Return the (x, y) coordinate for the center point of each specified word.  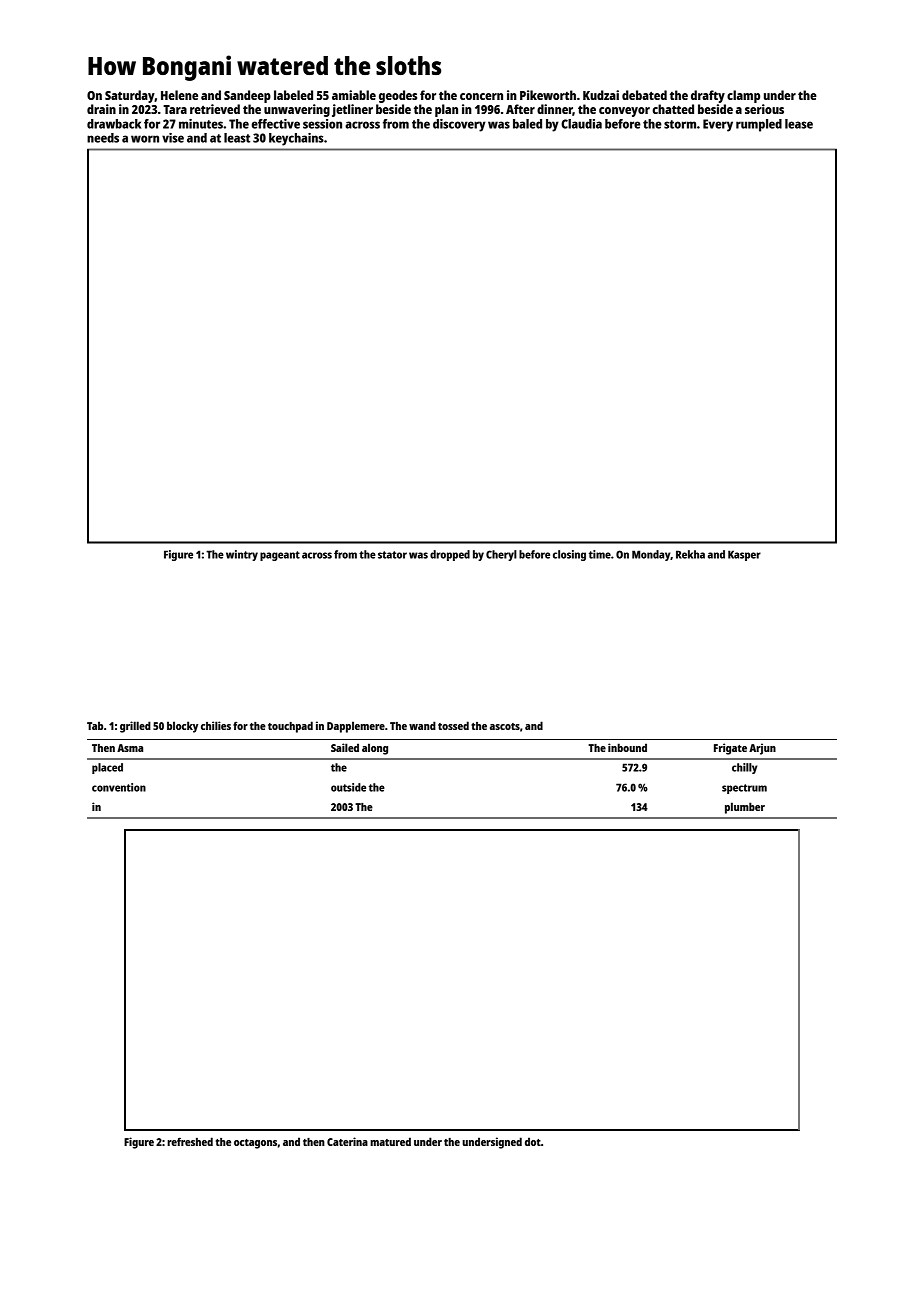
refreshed (190, 1141)
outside (348, 787)
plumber (745, 808)
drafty (708, 96)
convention (119, 787)
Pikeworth (548, 95)
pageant (280, 556)
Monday (651, 555)
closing (569, 555)
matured (390, 1141)
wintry (242, 555)
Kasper (744, 555)
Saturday (130, 96)
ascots (505, 726)
